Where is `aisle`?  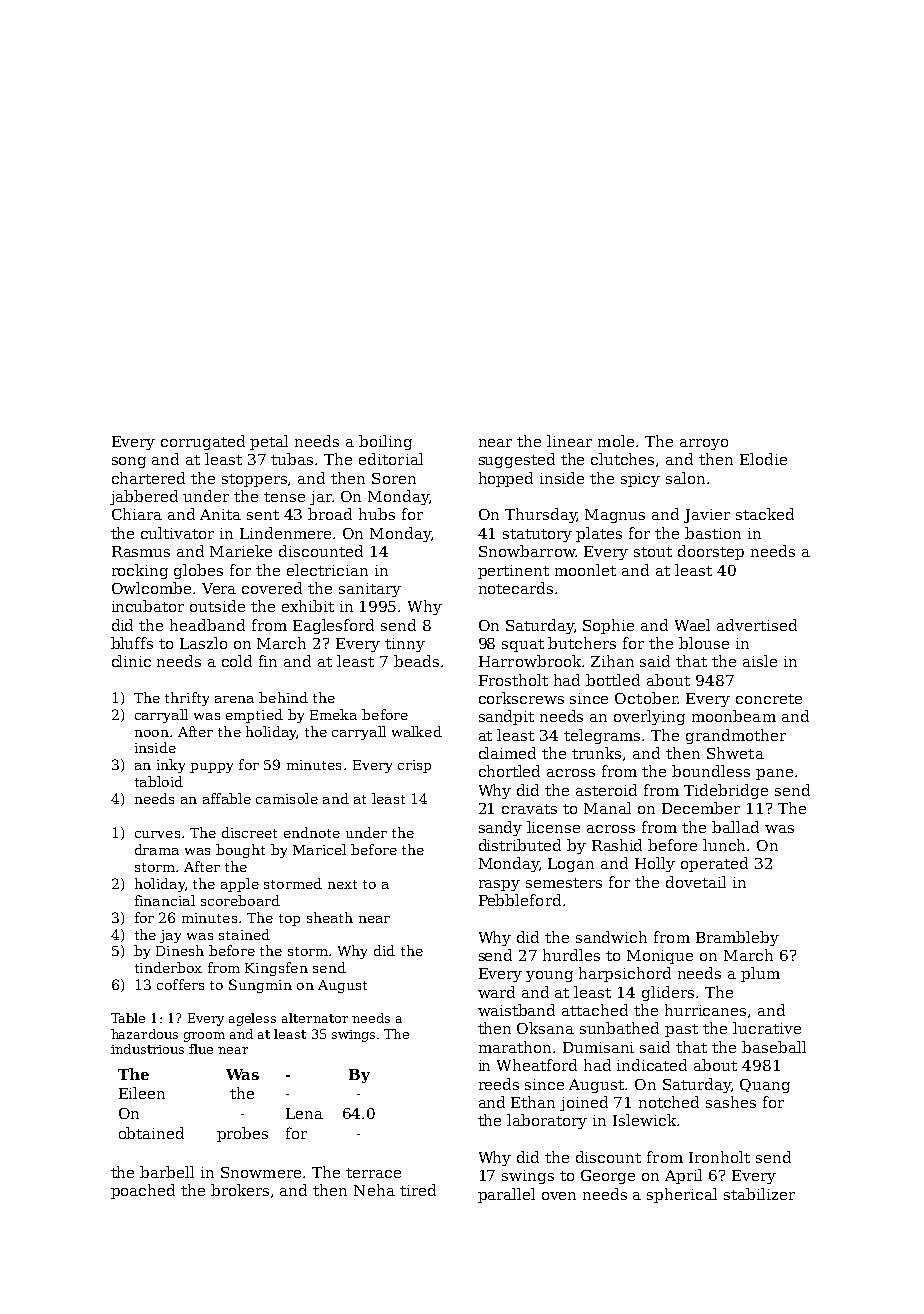 aisle is located at coordinates (760, 661).
